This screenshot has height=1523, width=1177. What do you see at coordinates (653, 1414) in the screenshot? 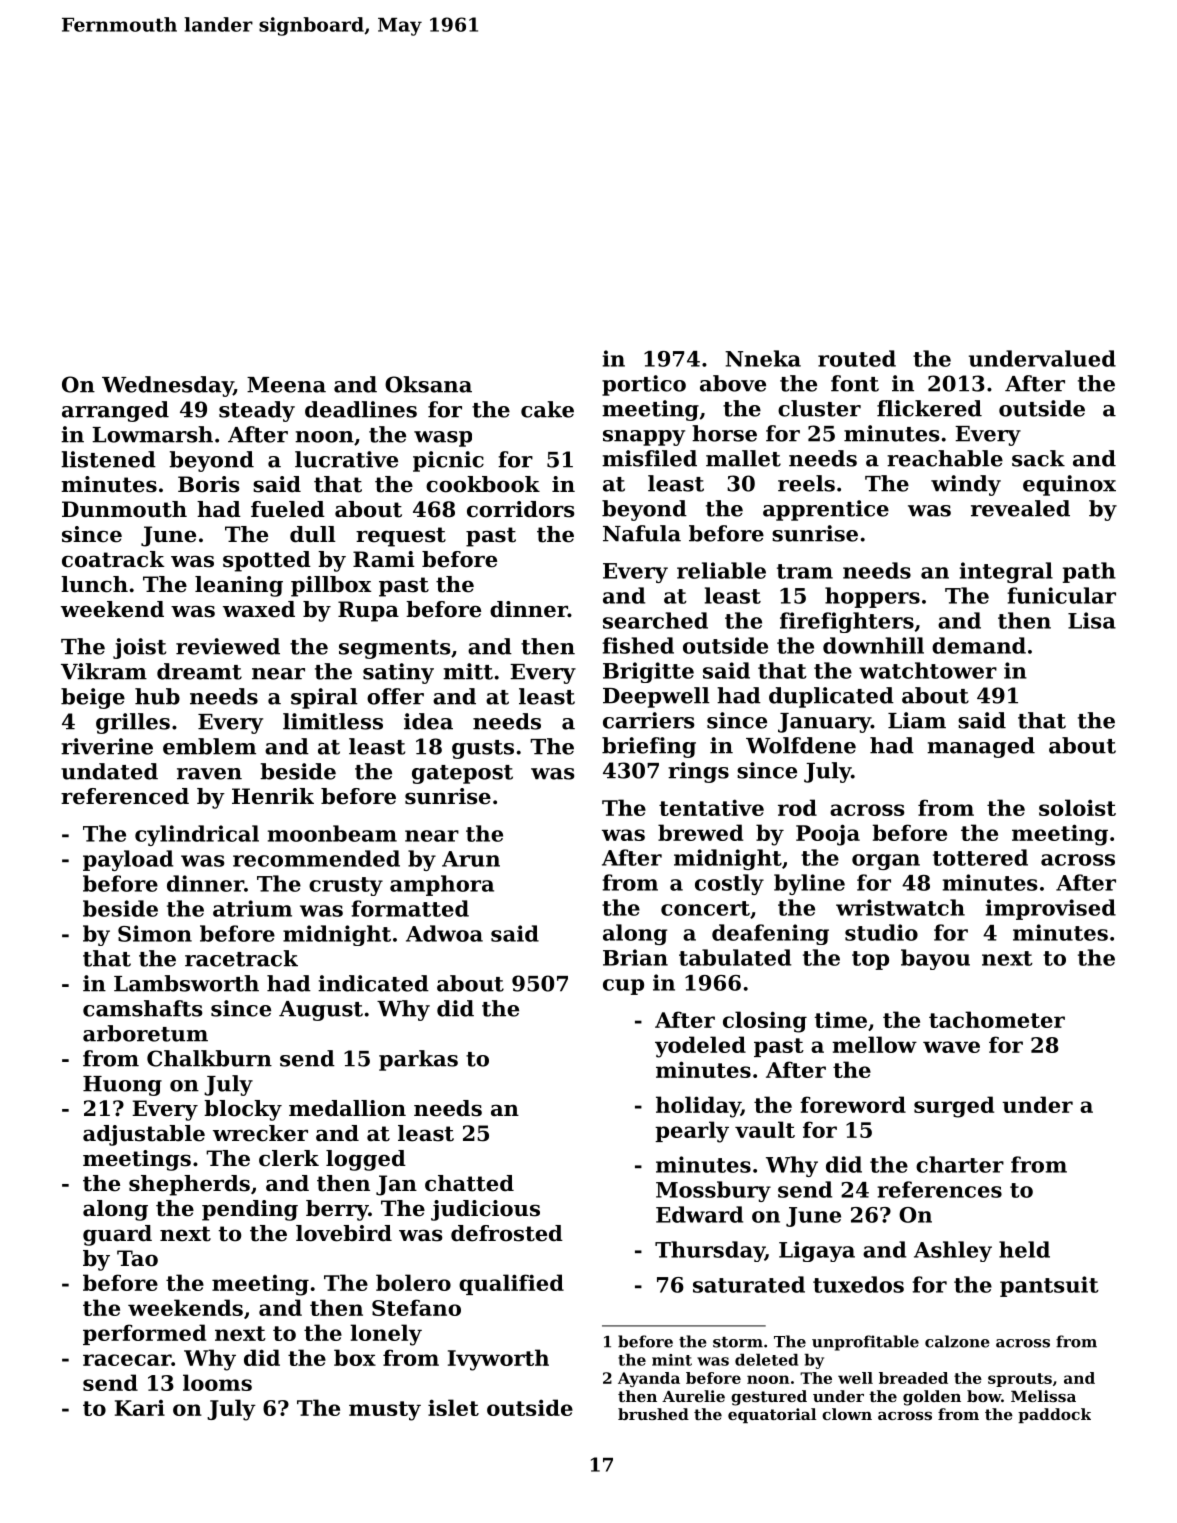
I see `brushed` at bounding box center [653, 1414].
